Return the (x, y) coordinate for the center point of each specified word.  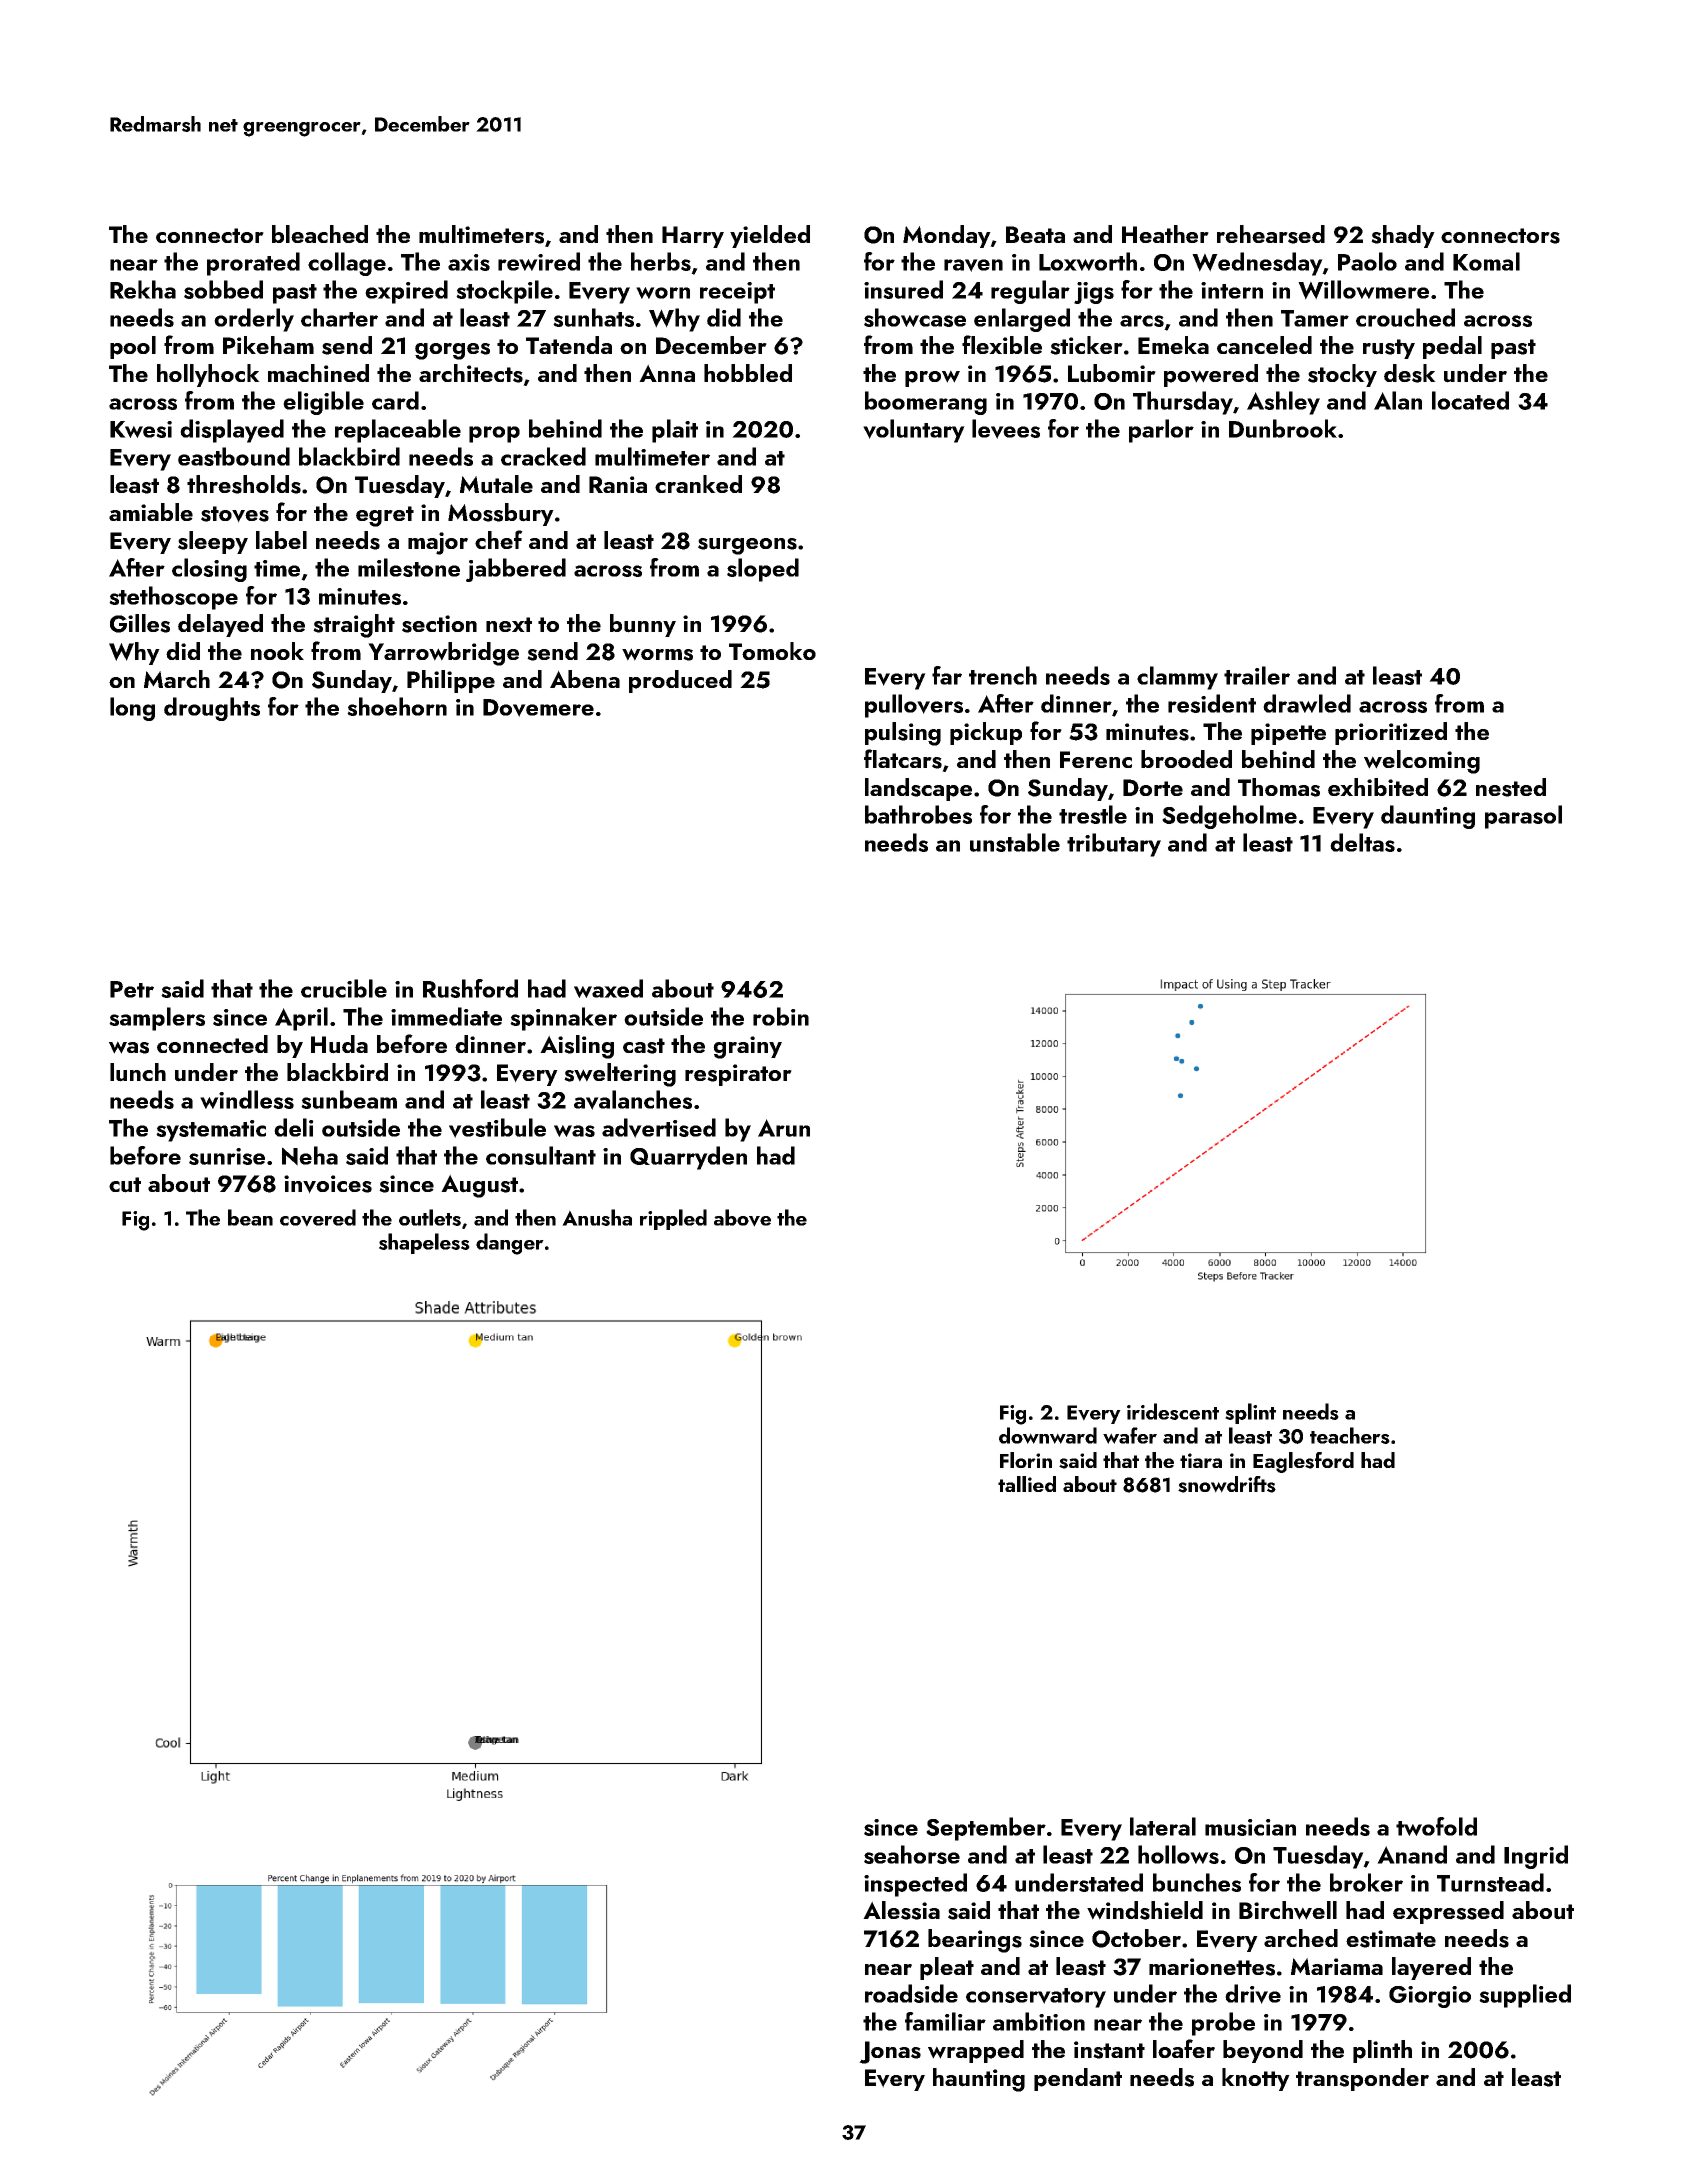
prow (932, 378)
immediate (446, 1016)
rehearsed (1271, 234)
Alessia (901, 1910)
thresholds (244, 484)
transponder (1362, 2079)
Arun (784, 1128)
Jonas (890, 2052)
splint (1250, 1413)
